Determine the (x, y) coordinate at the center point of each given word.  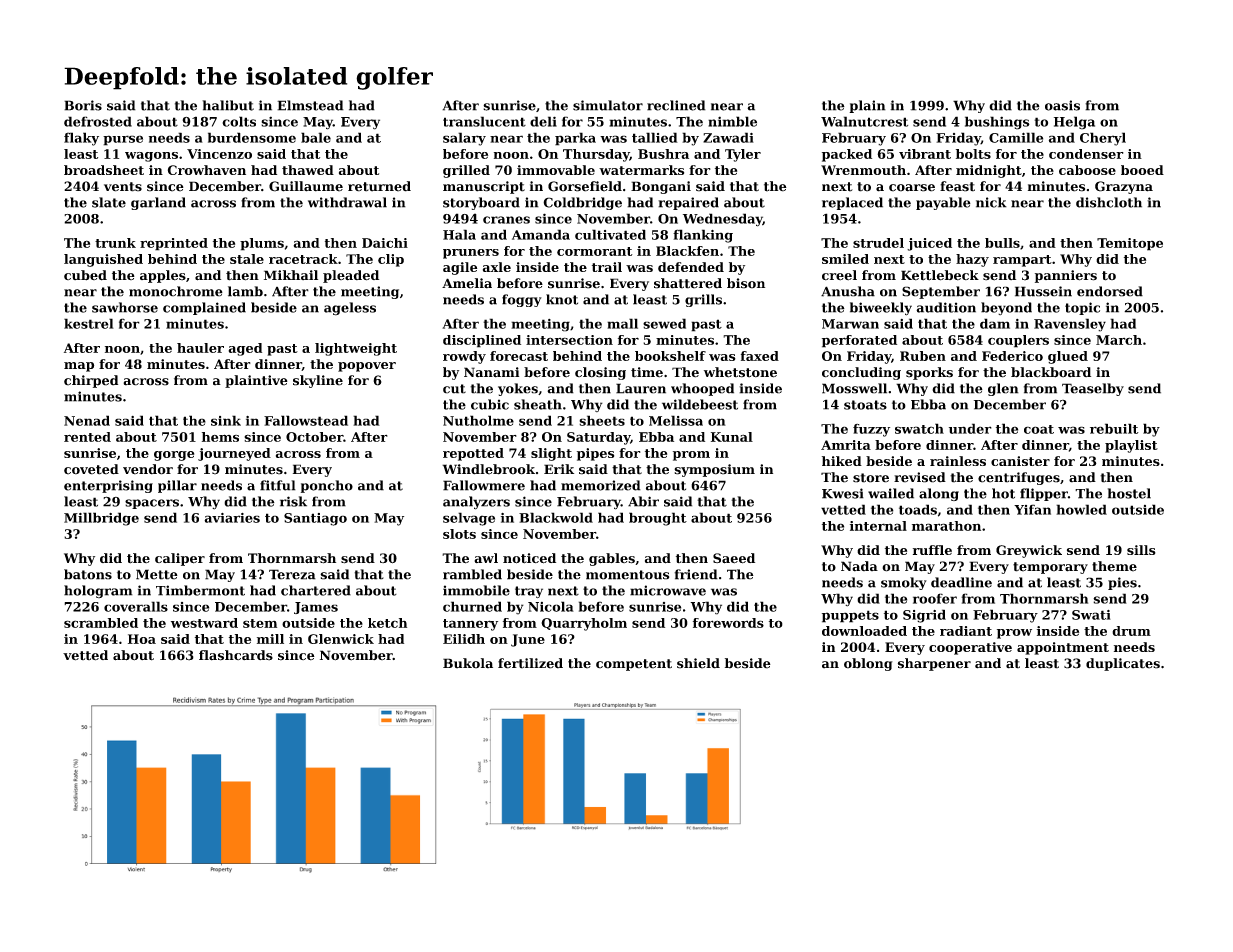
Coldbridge (582, 203)
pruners (471, 254)
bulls (1002, 243)
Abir (643, 501)
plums (262, 244)
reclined (676, 105)
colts (239, 121)
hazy (972, 260)
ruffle (932, 550)
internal (878, 526)
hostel (1129, 493)
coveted (91, 469)
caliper (180, 559)
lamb (245, 291)
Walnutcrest (864, 121)
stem (260, 623)
